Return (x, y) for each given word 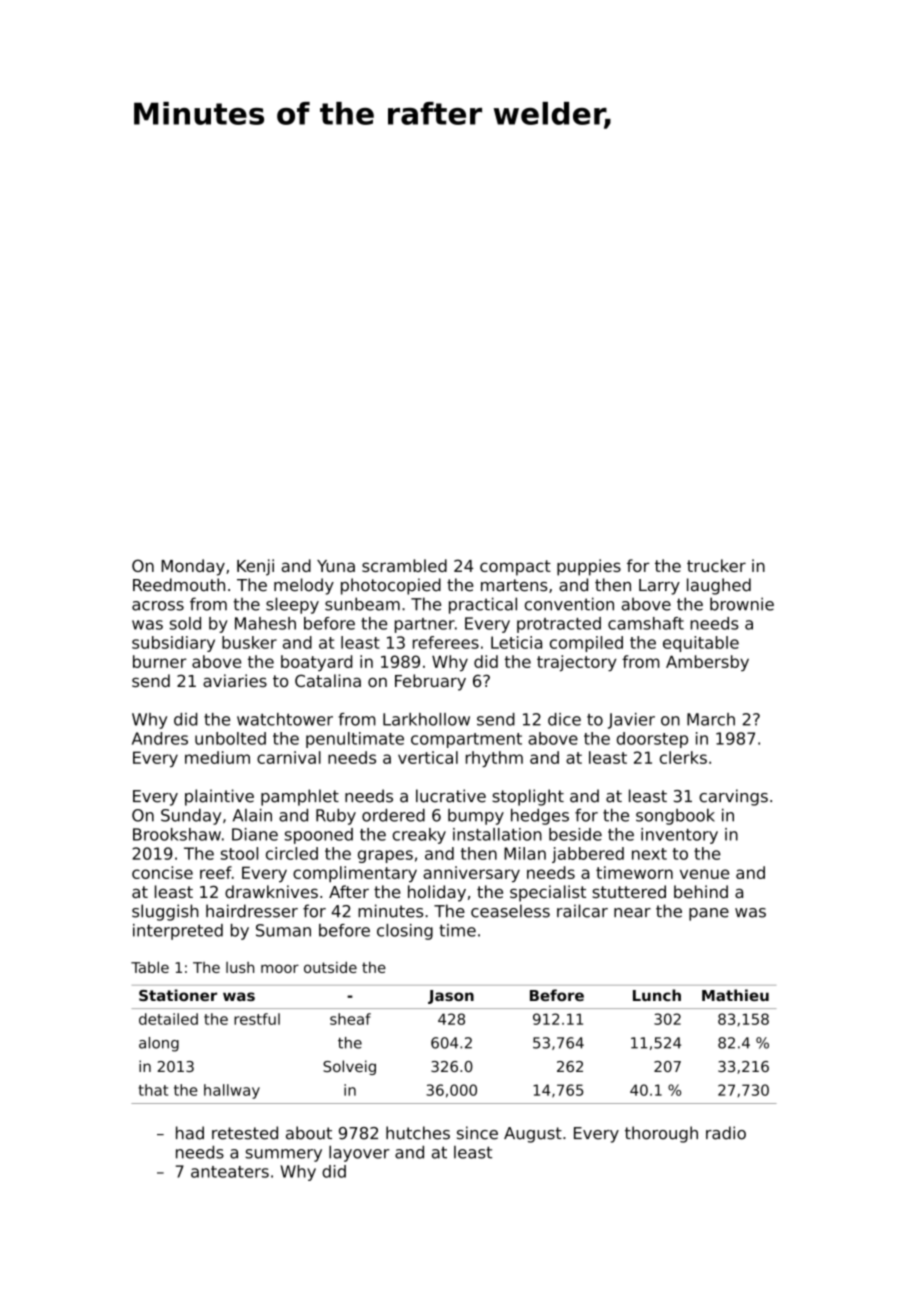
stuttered (629, 891)
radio (726, 1133)
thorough (661, 1134)
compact (515, 568)
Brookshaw (177, 834)
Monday (193, 567)
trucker (716, 565)
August (533, 1135)
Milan (525, 853)
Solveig (349, 1067)
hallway (232, 1091)
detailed (168, 1019)
